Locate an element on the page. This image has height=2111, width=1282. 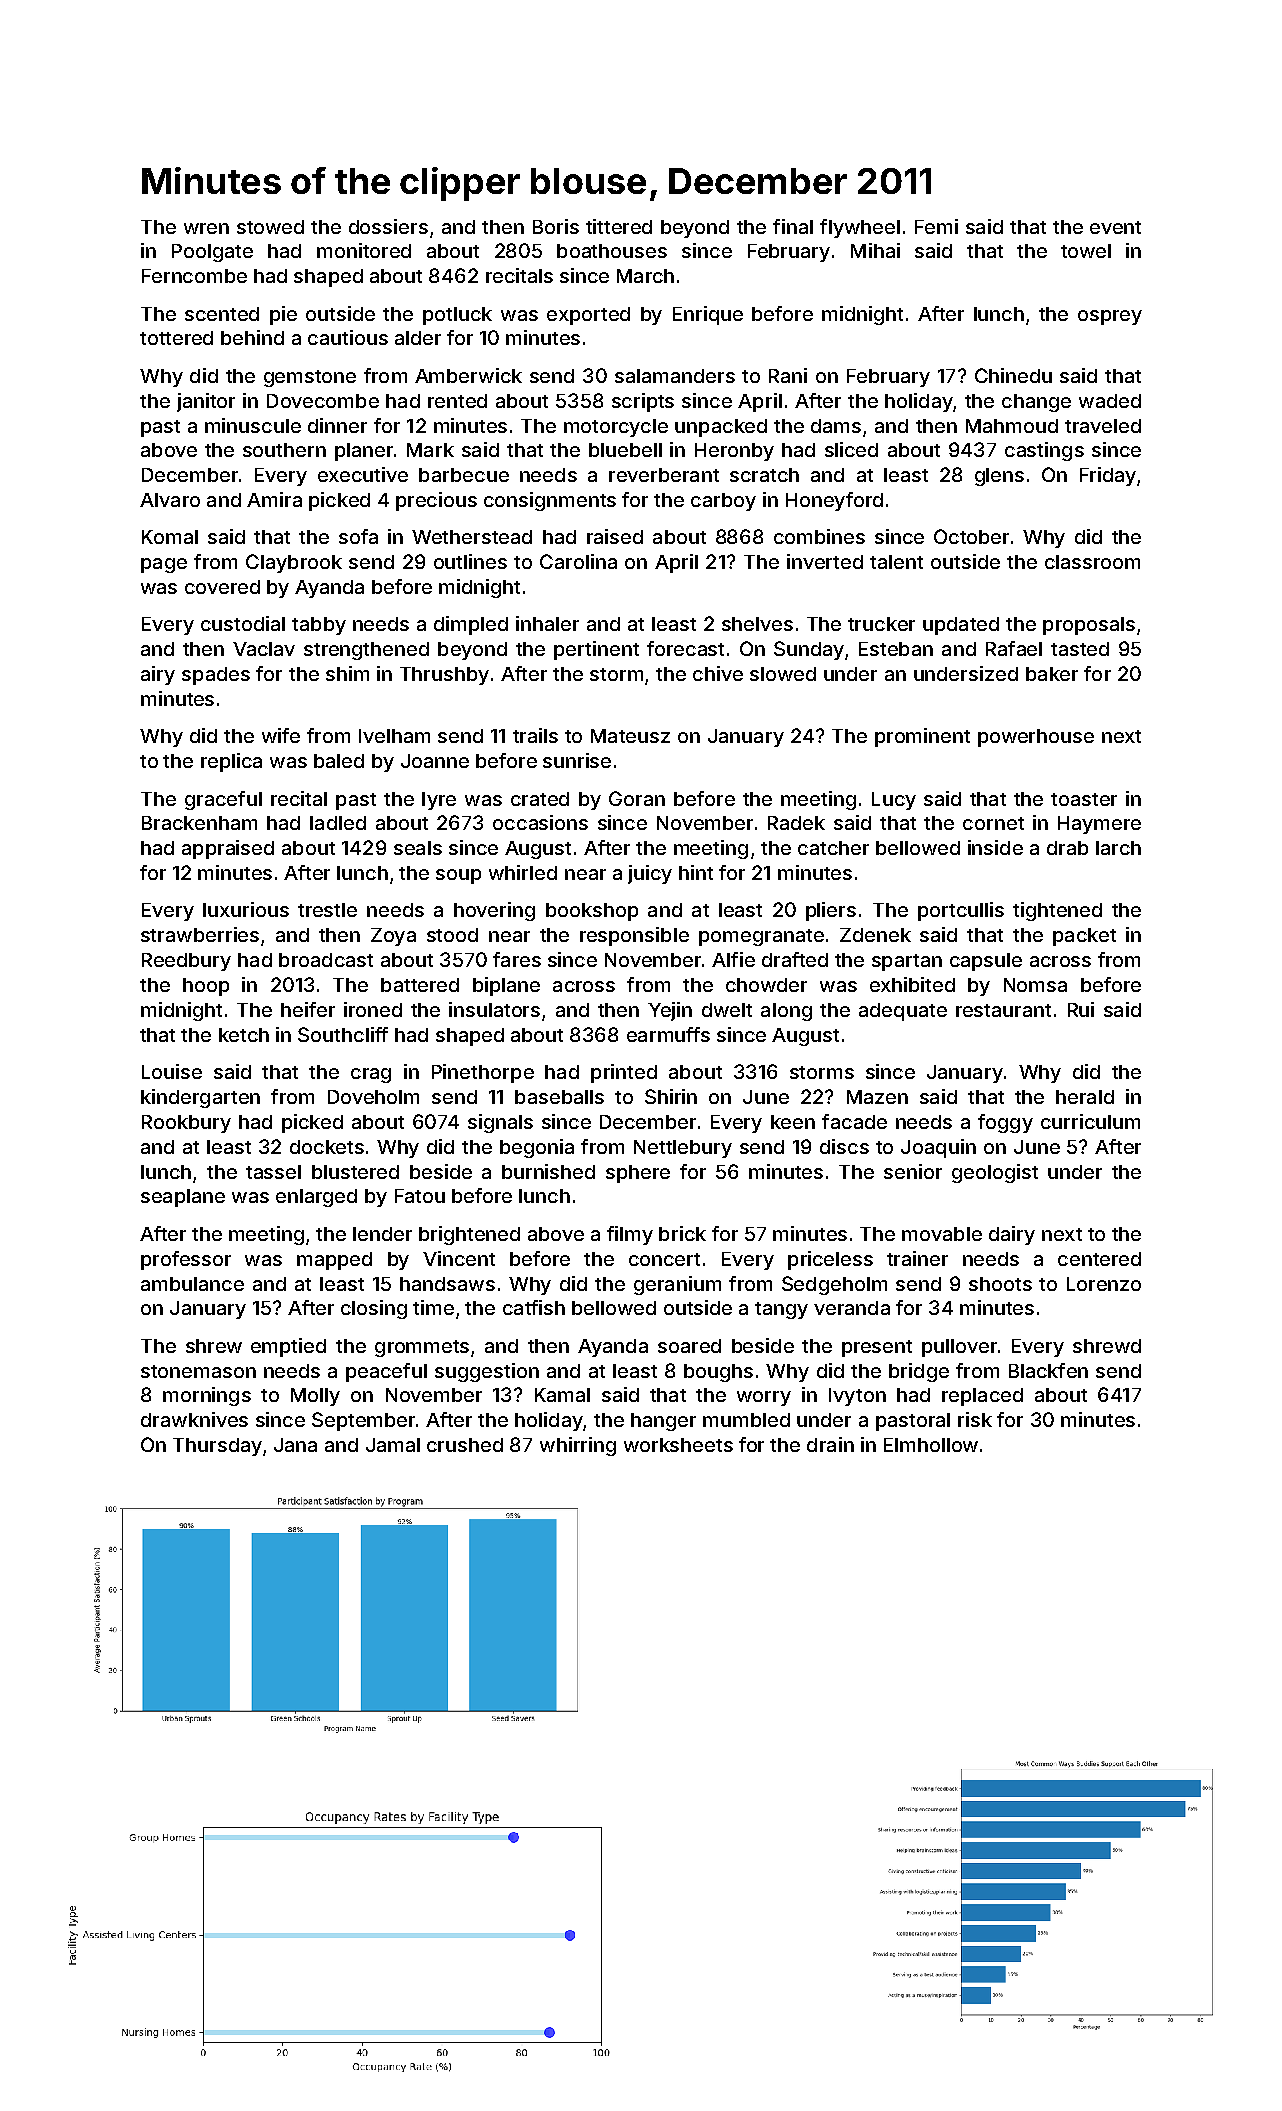
event is located at coordinates (1115, 227).
